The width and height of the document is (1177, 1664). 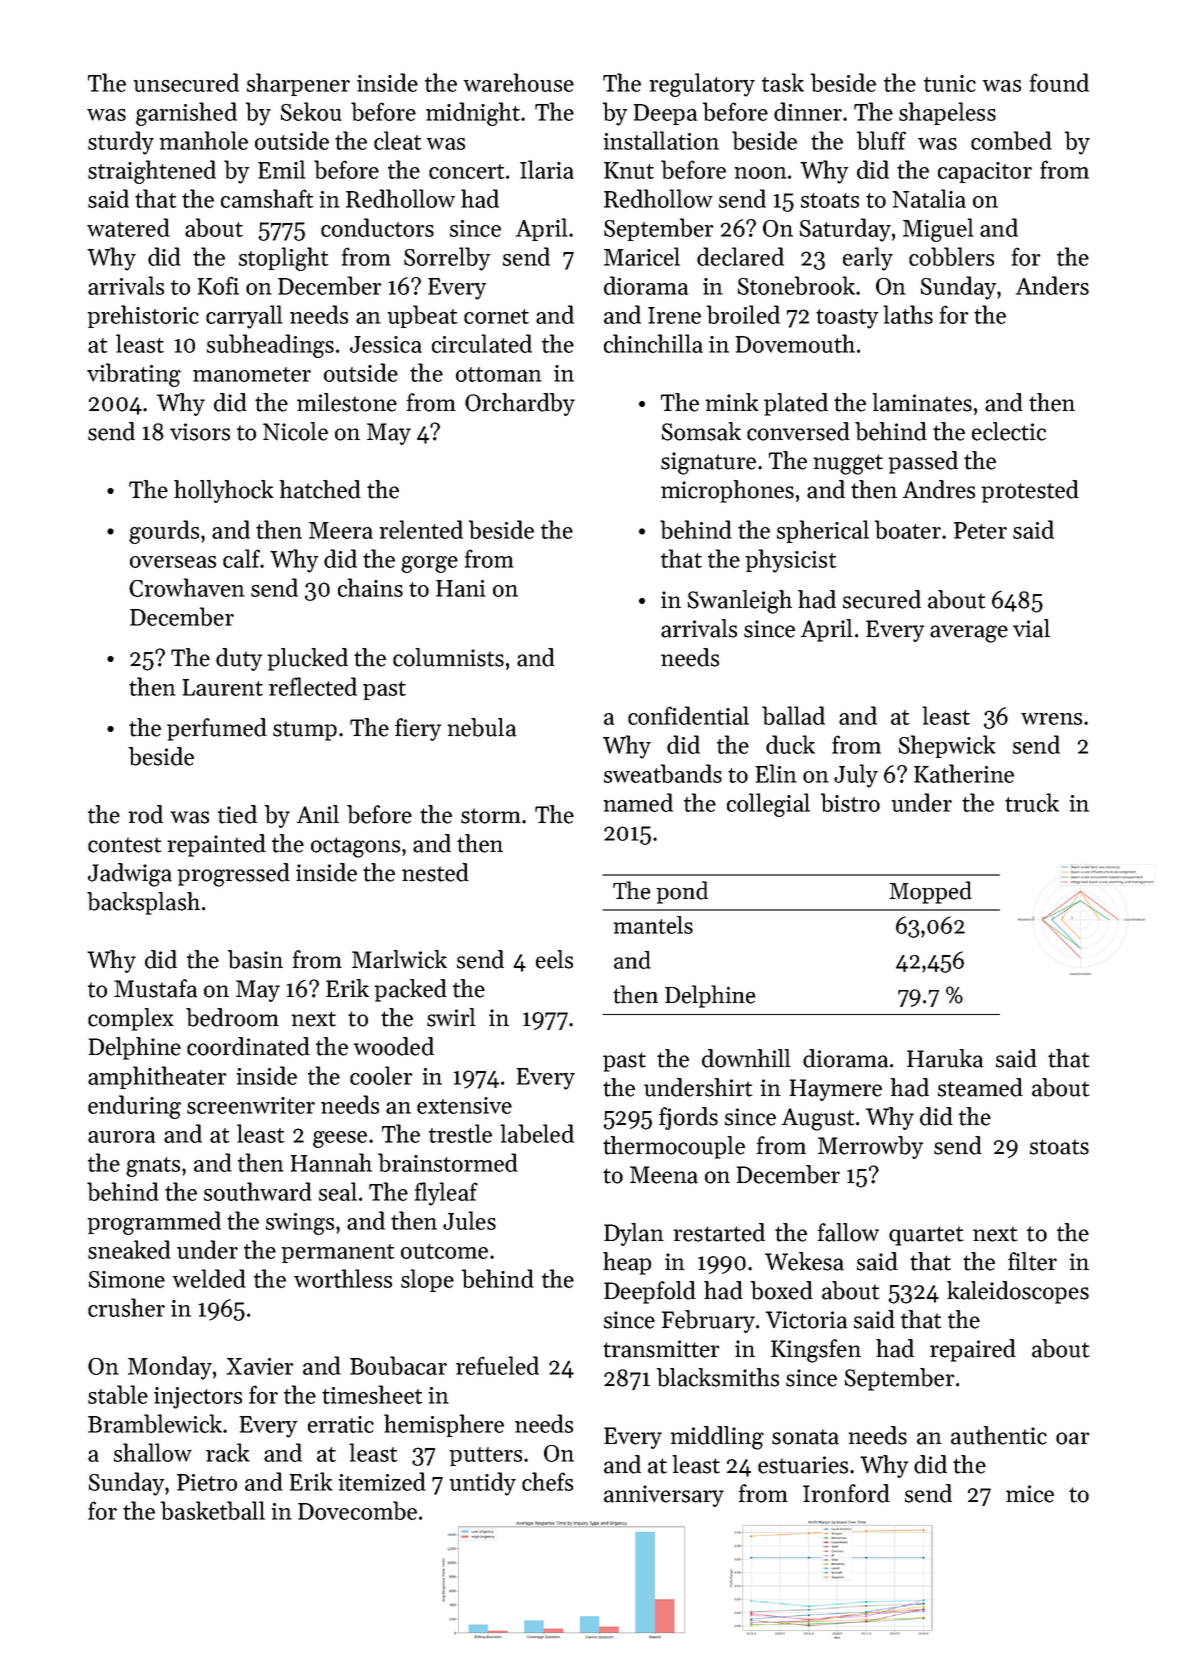 What do you see at coordinates (653, 925) in the document?
I see `mantels` at bounding box center [653, 925].
